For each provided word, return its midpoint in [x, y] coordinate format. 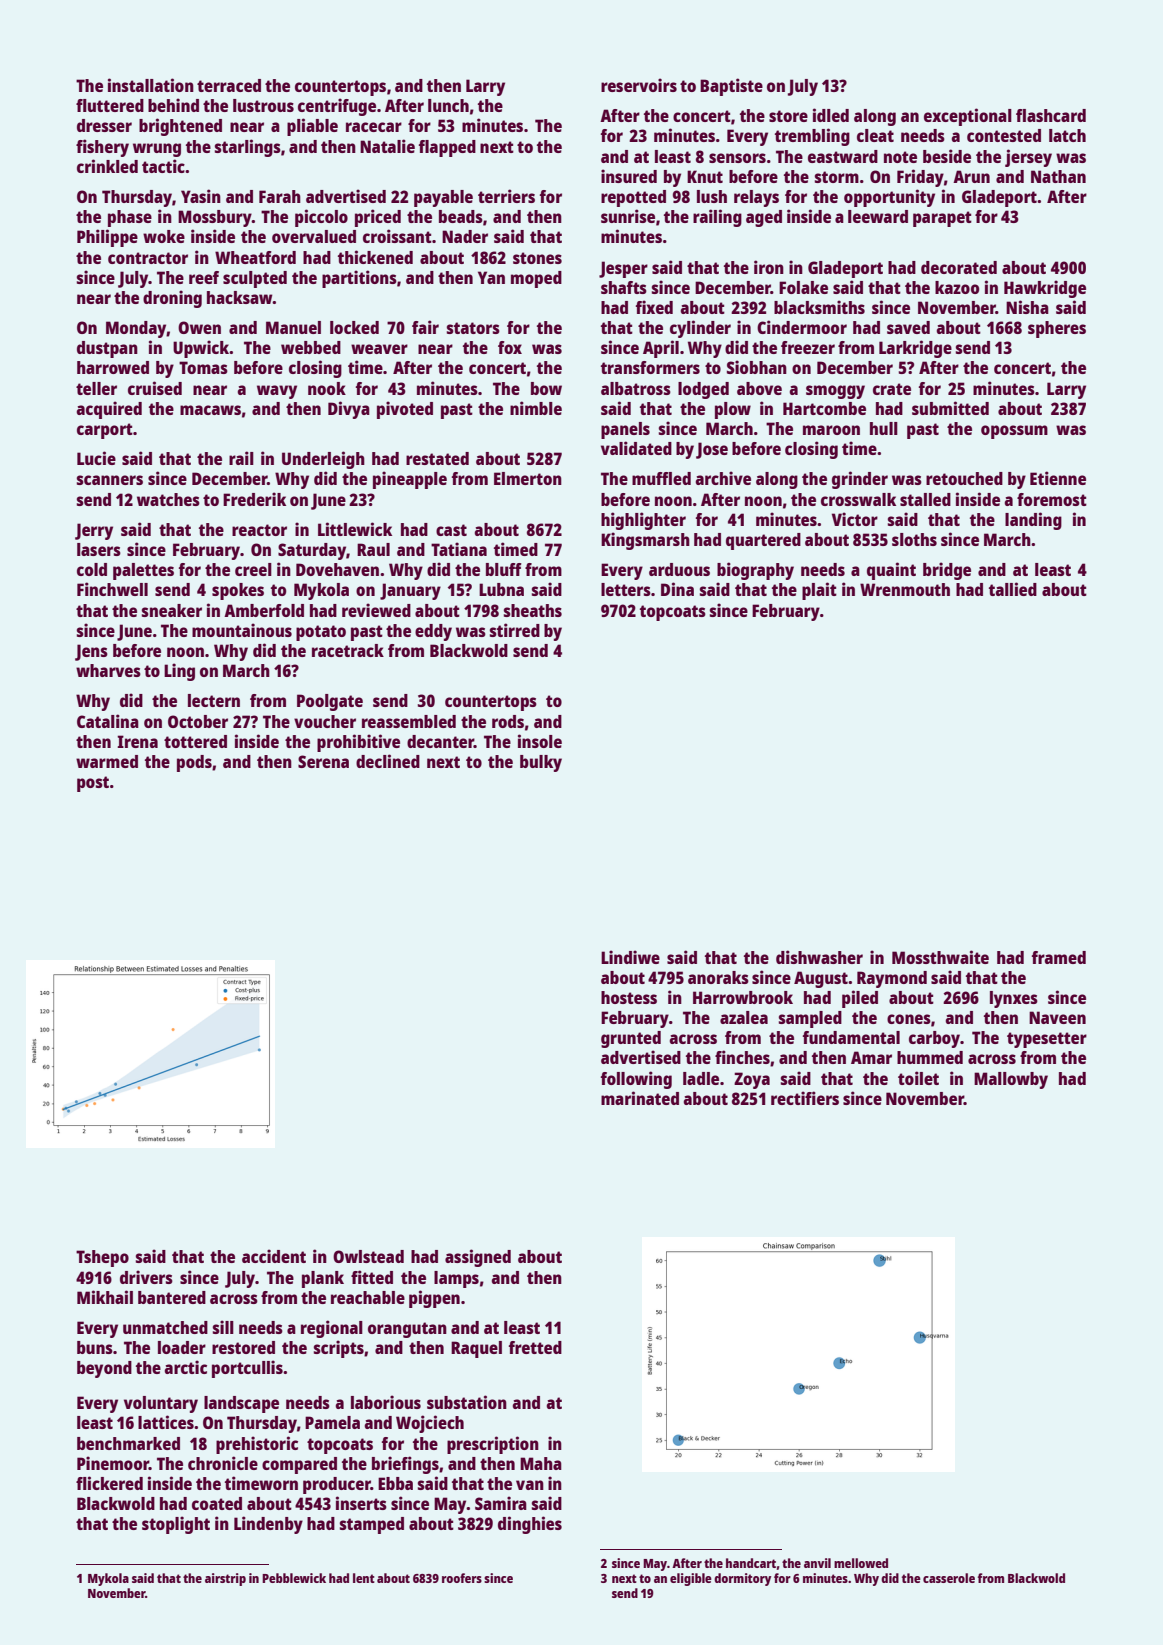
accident [274, 1256]
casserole [949, 1578]
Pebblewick [294, 1578]
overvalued [314, 236]
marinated [640, 1098]
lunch [448, 105]
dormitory [742, 1579]
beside [947, 156]
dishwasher [819, 957]
